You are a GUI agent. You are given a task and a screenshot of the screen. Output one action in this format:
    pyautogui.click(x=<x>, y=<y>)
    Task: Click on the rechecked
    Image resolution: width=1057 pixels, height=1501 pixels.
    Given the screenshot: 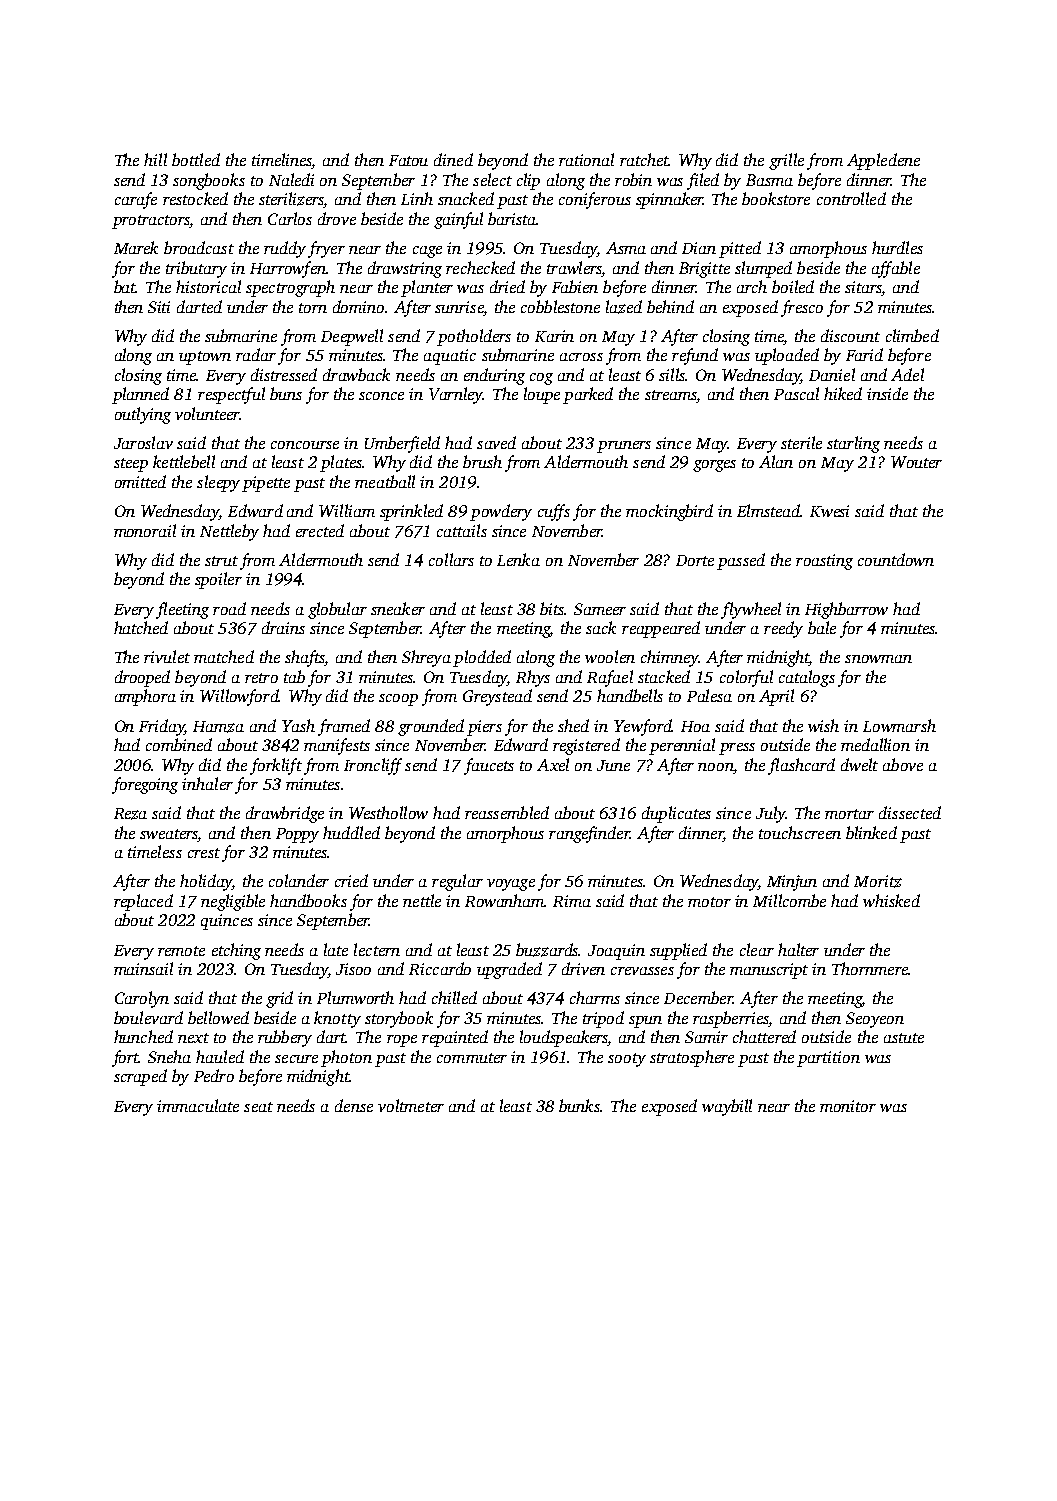 What is the action you would take?
    pyautogui.click(x=480, y=267)
